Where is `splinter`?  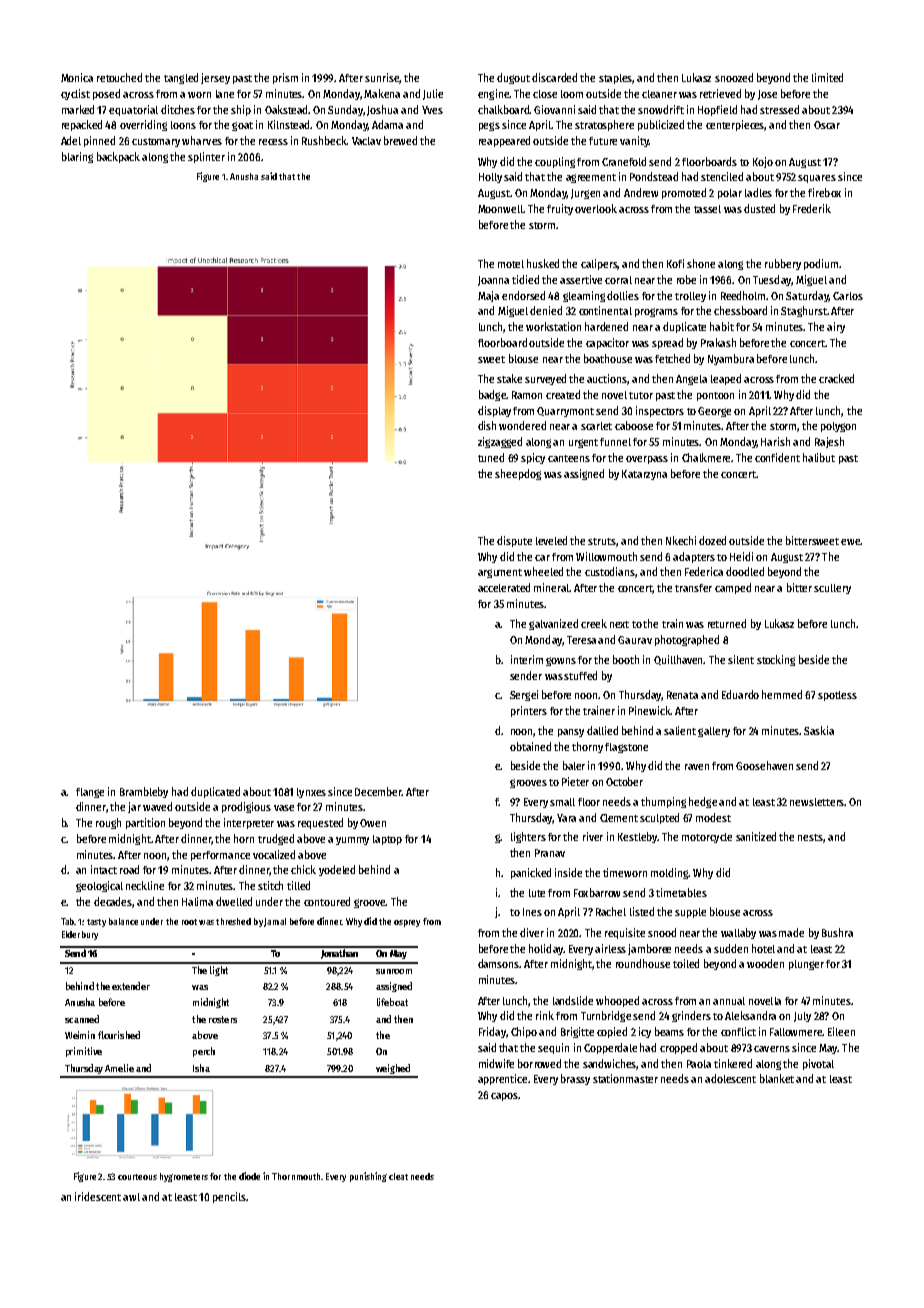 splinter is located at coordinates (206, 157).
